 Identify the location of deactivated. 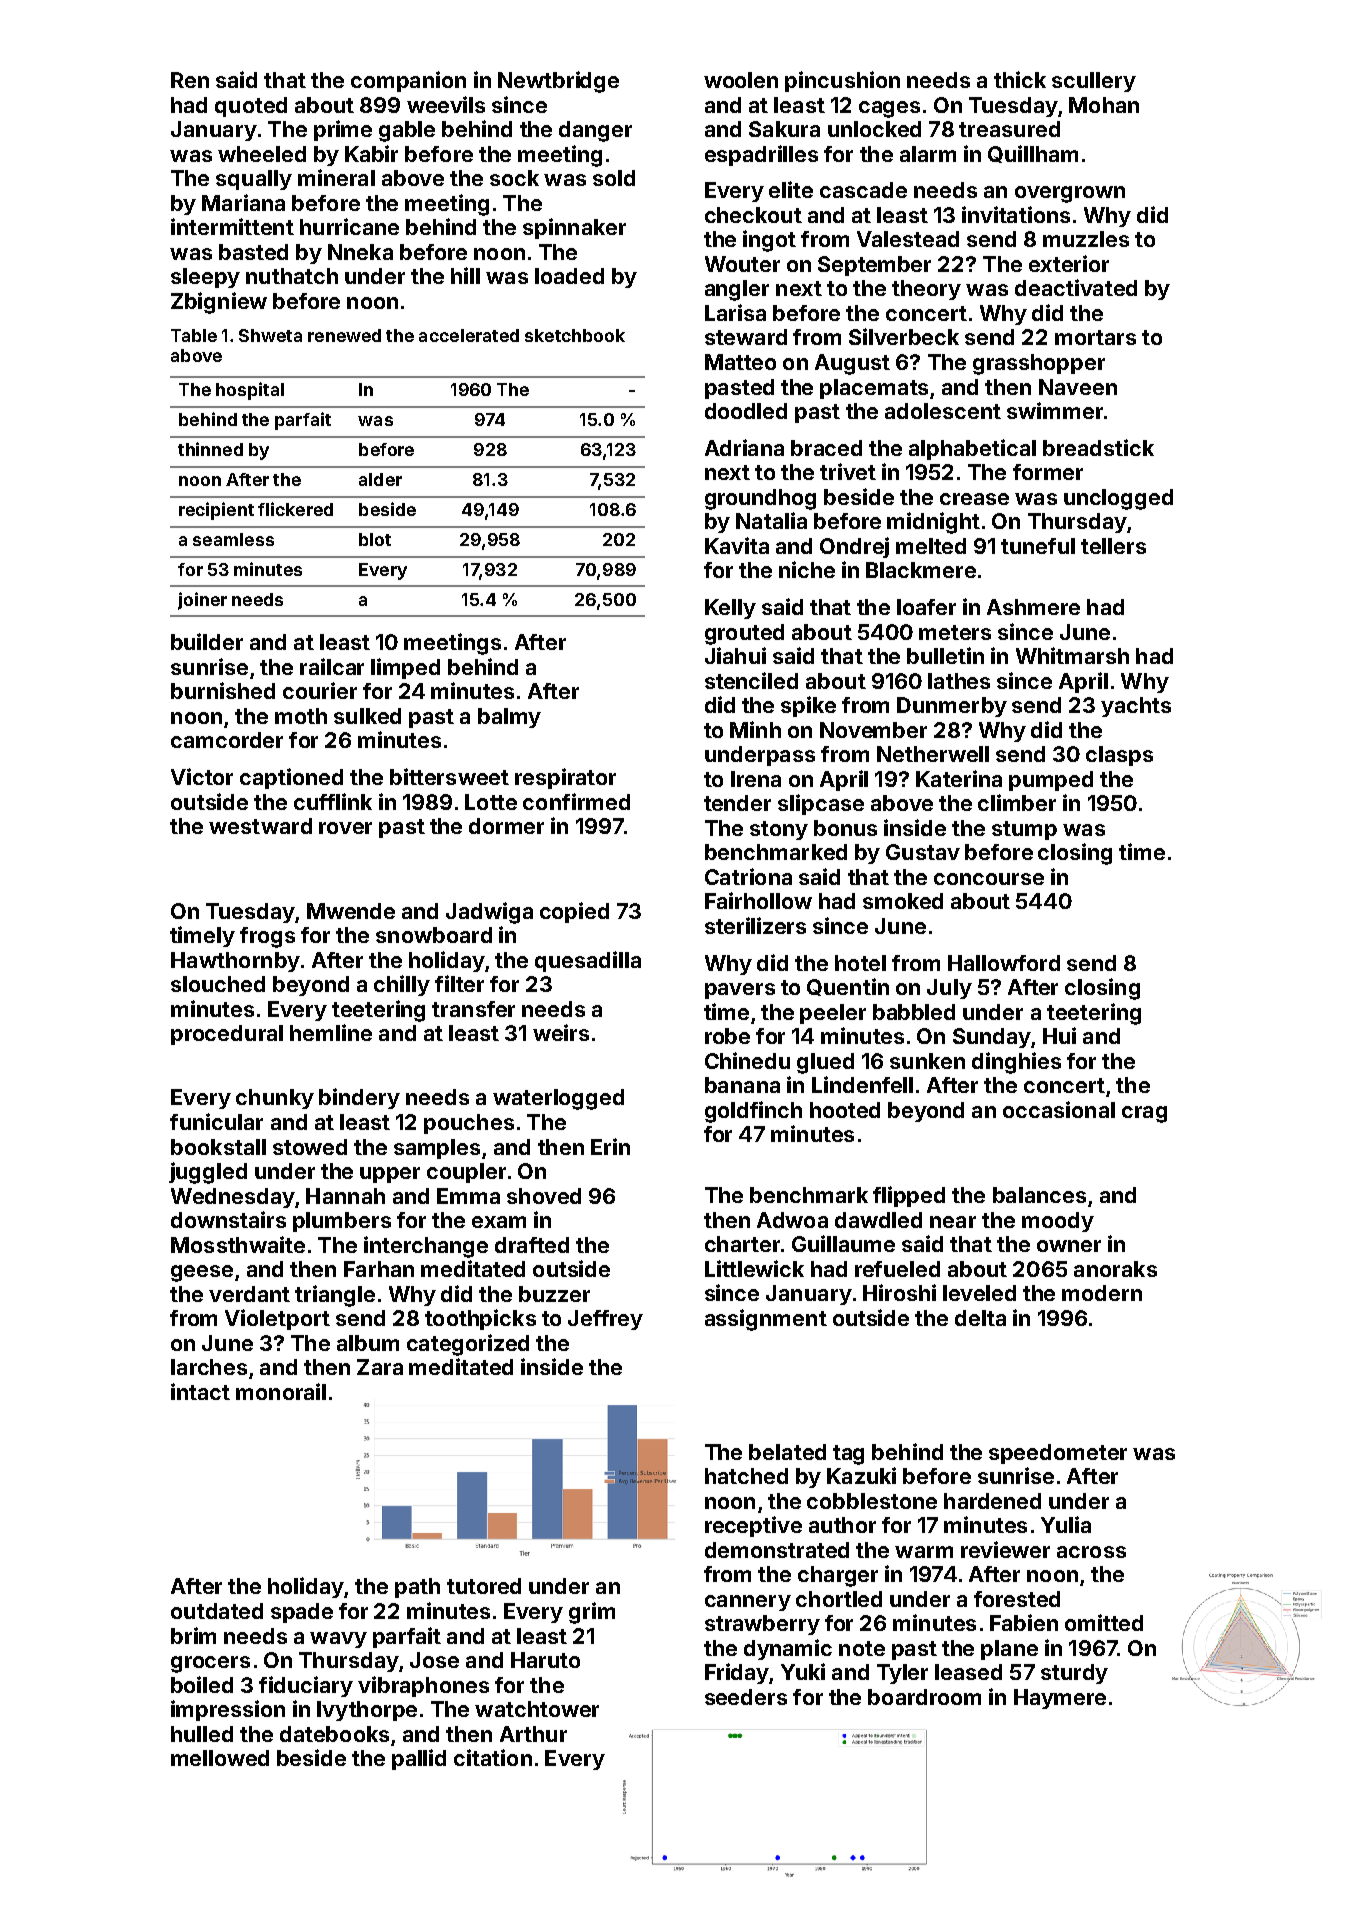
(1076, 287).
